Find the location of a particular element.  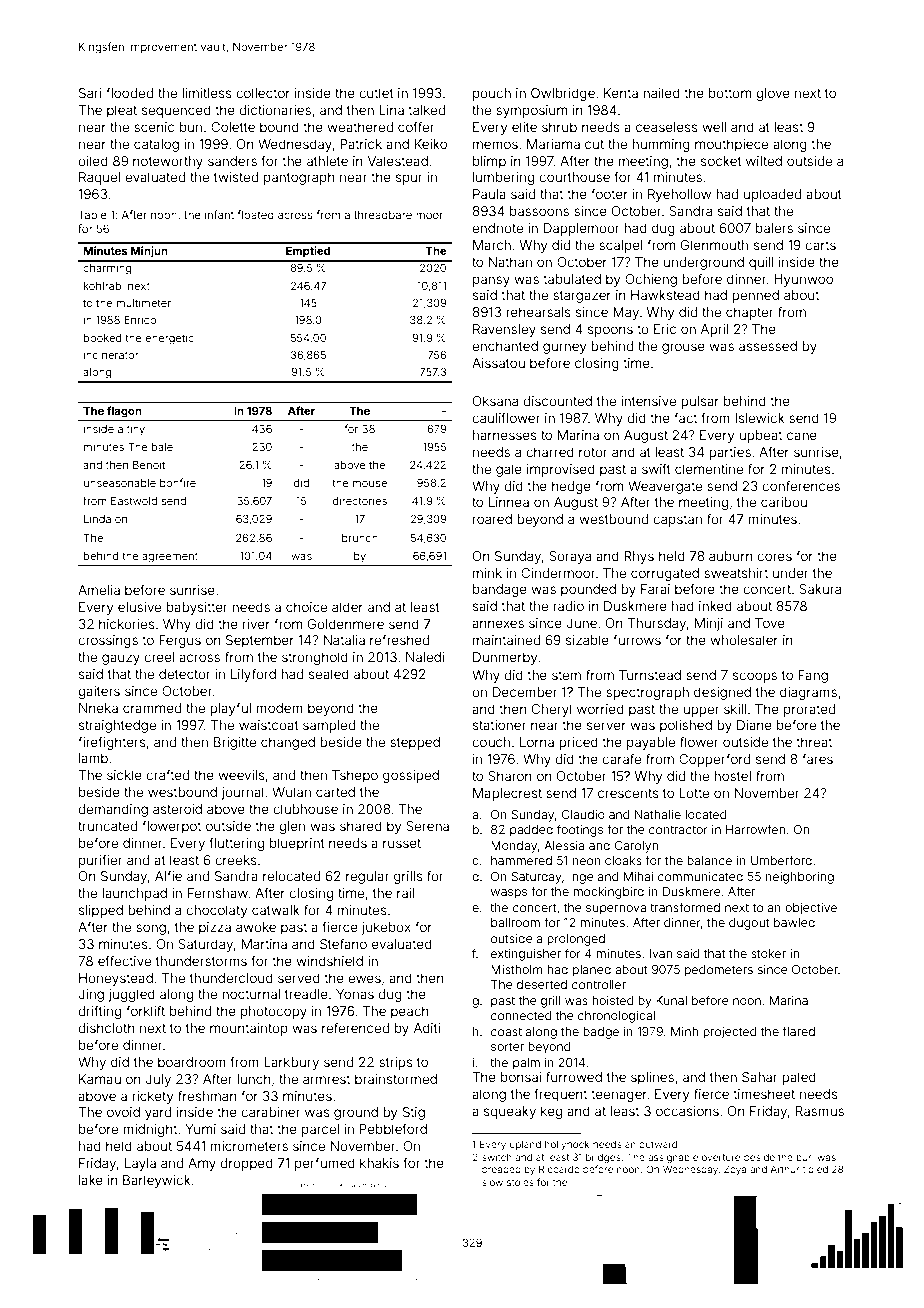

ceaseless is located at coordinates (667, 127).
